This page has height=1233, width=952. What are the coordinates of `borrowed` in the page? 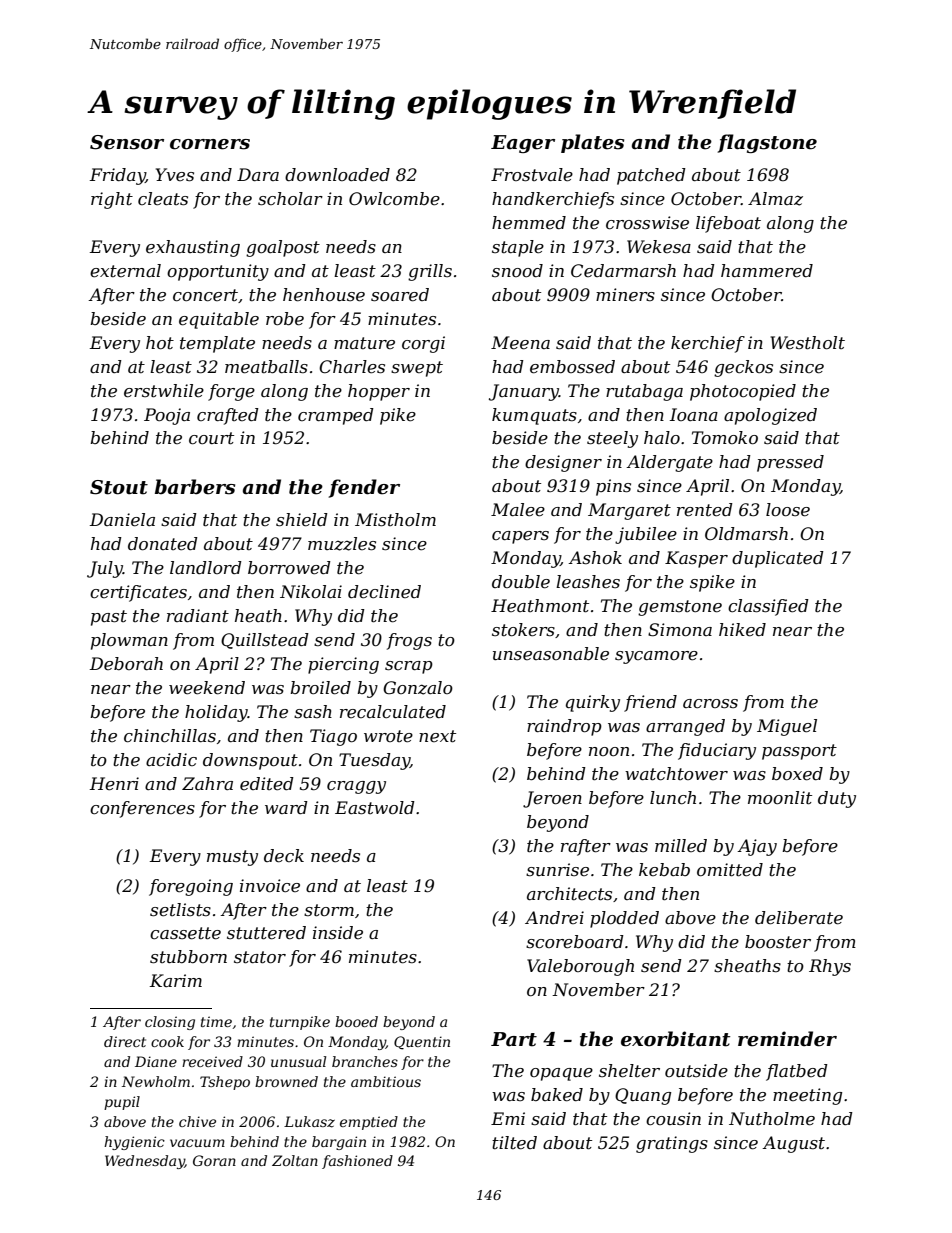 It's located at (289, 568).
